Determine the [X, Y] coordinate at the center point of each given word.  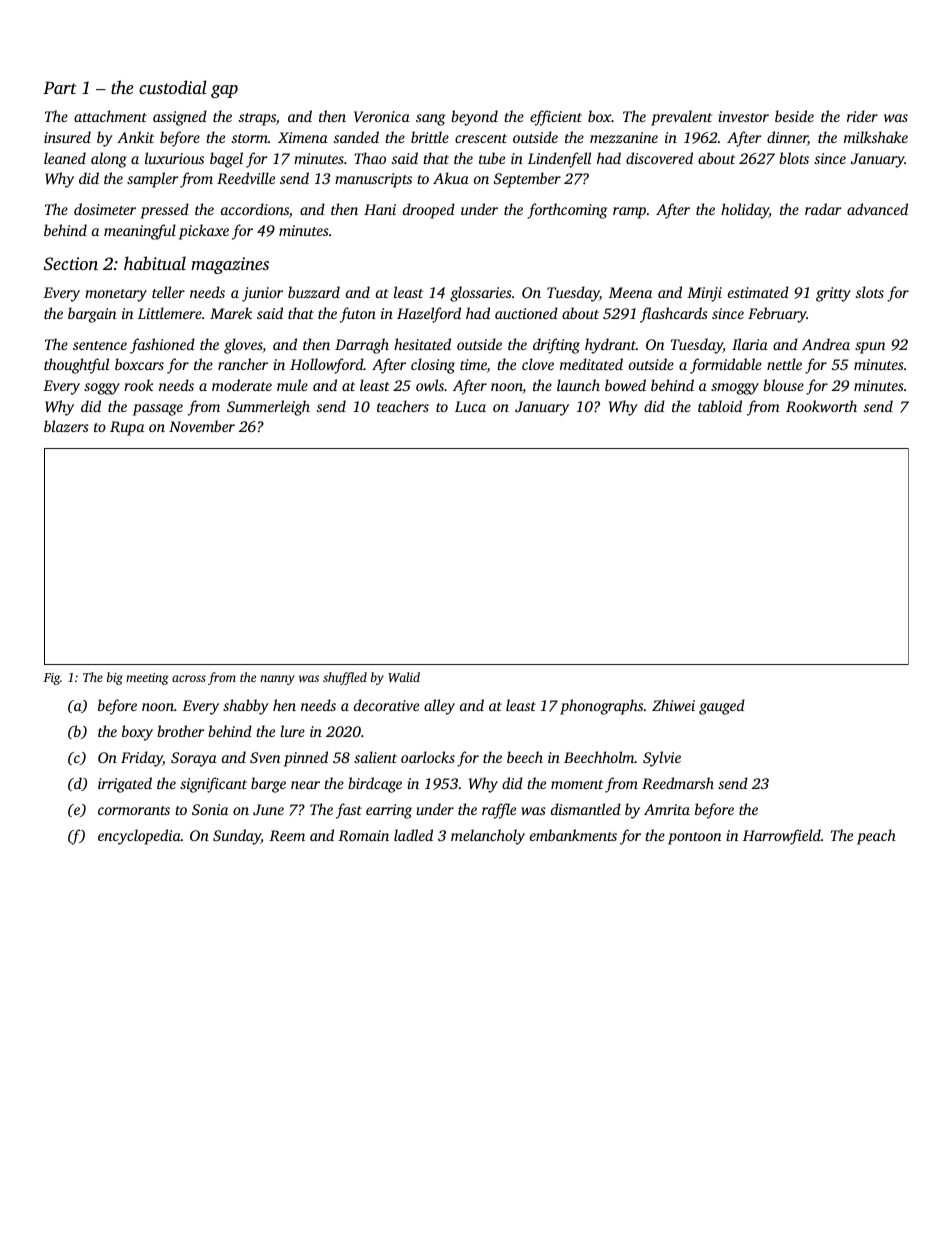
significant [213, 785]
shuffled [345, 678]
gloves [243, 346]
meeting [147, 679]
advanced [877, 209]
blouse [783, 385]
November [202, 426]
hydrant [610, 346]
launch [578, 385]
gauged [722, 707]
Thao [370, 158]
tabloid [720, 406]
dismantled [586, 809]
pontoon [695, 838]
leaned [65, 158]
